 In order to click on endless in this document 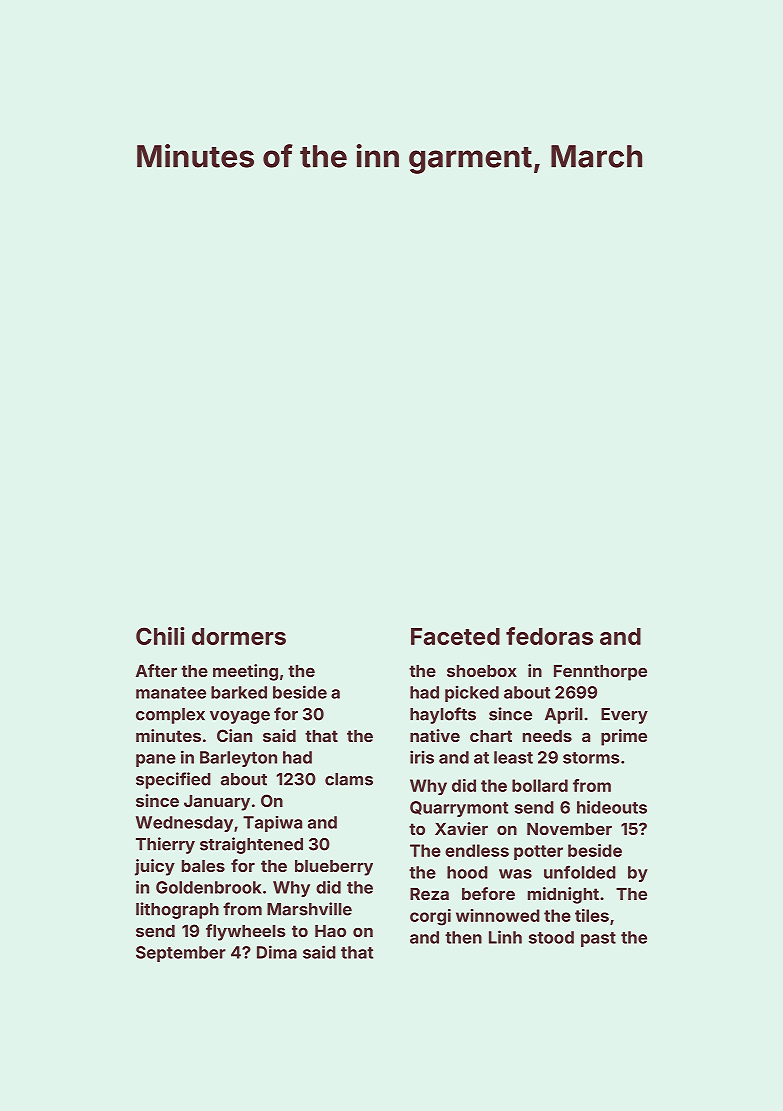, I will do `click(477, 850)`.
